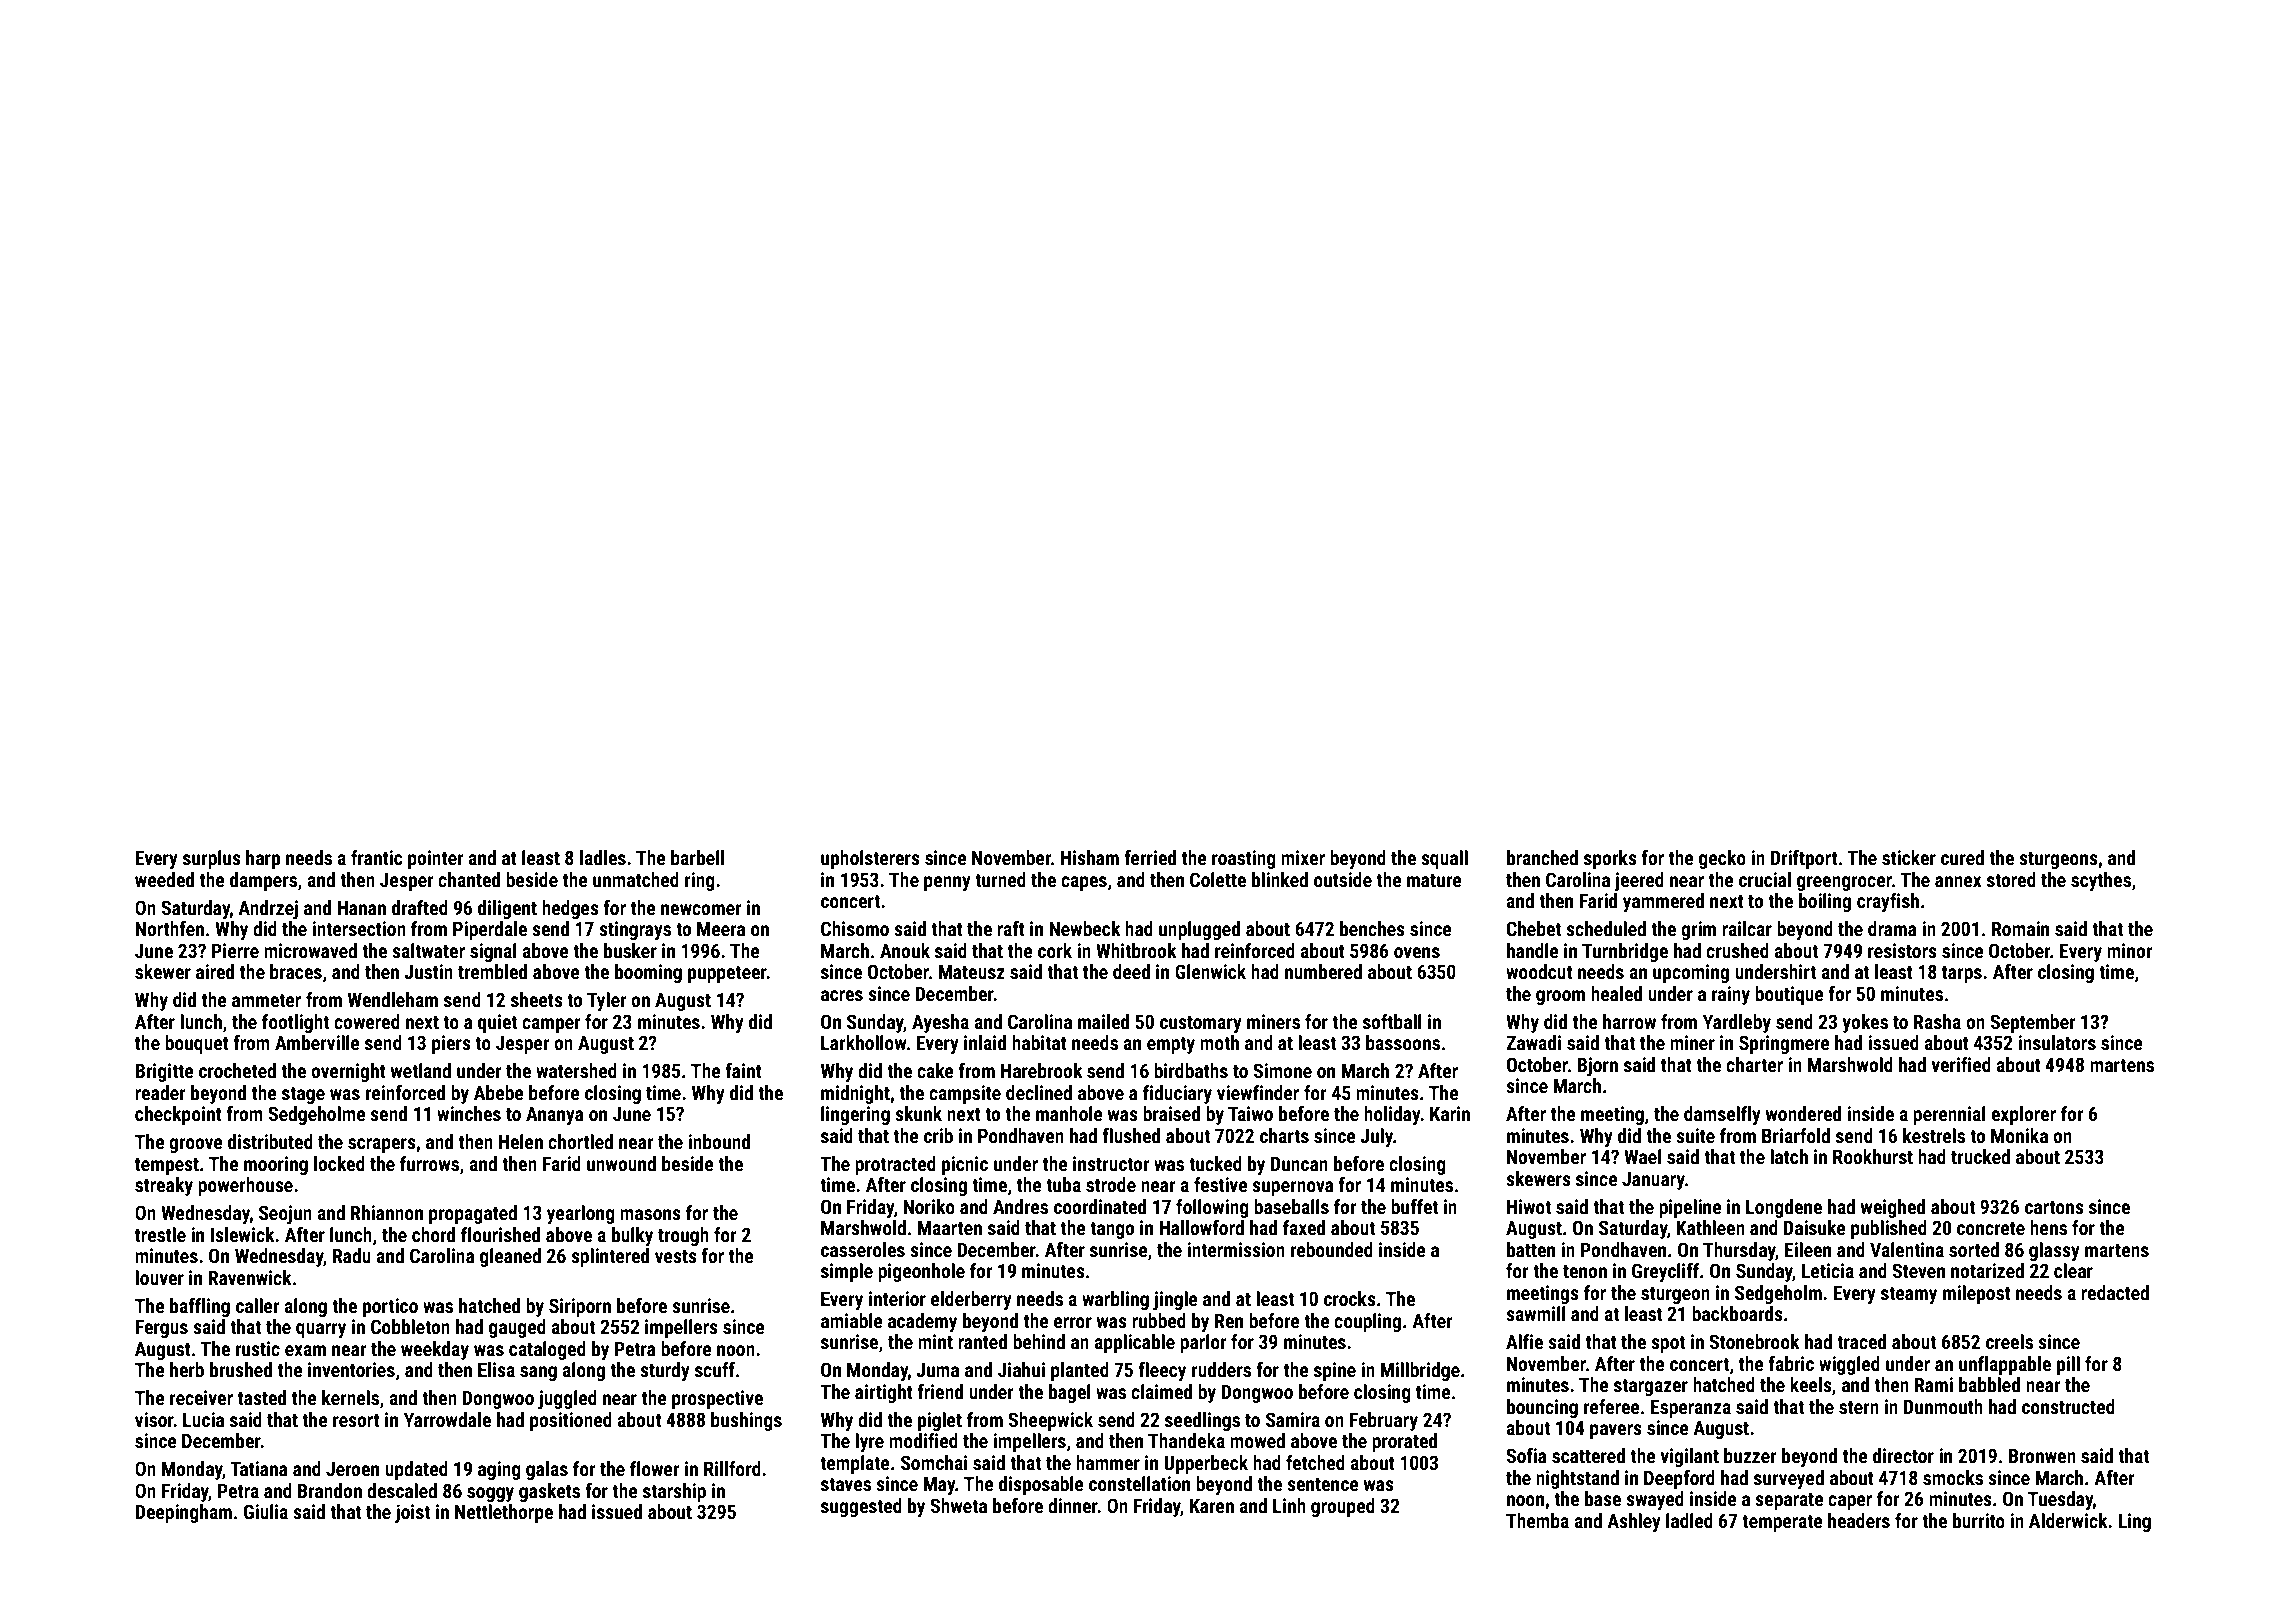 The width and height of the screenshot is (2292, 1621). What do you see at coordinates (610, 1257) in the screenshot?
I see `splintered` at bounding box center [610, 1257].
